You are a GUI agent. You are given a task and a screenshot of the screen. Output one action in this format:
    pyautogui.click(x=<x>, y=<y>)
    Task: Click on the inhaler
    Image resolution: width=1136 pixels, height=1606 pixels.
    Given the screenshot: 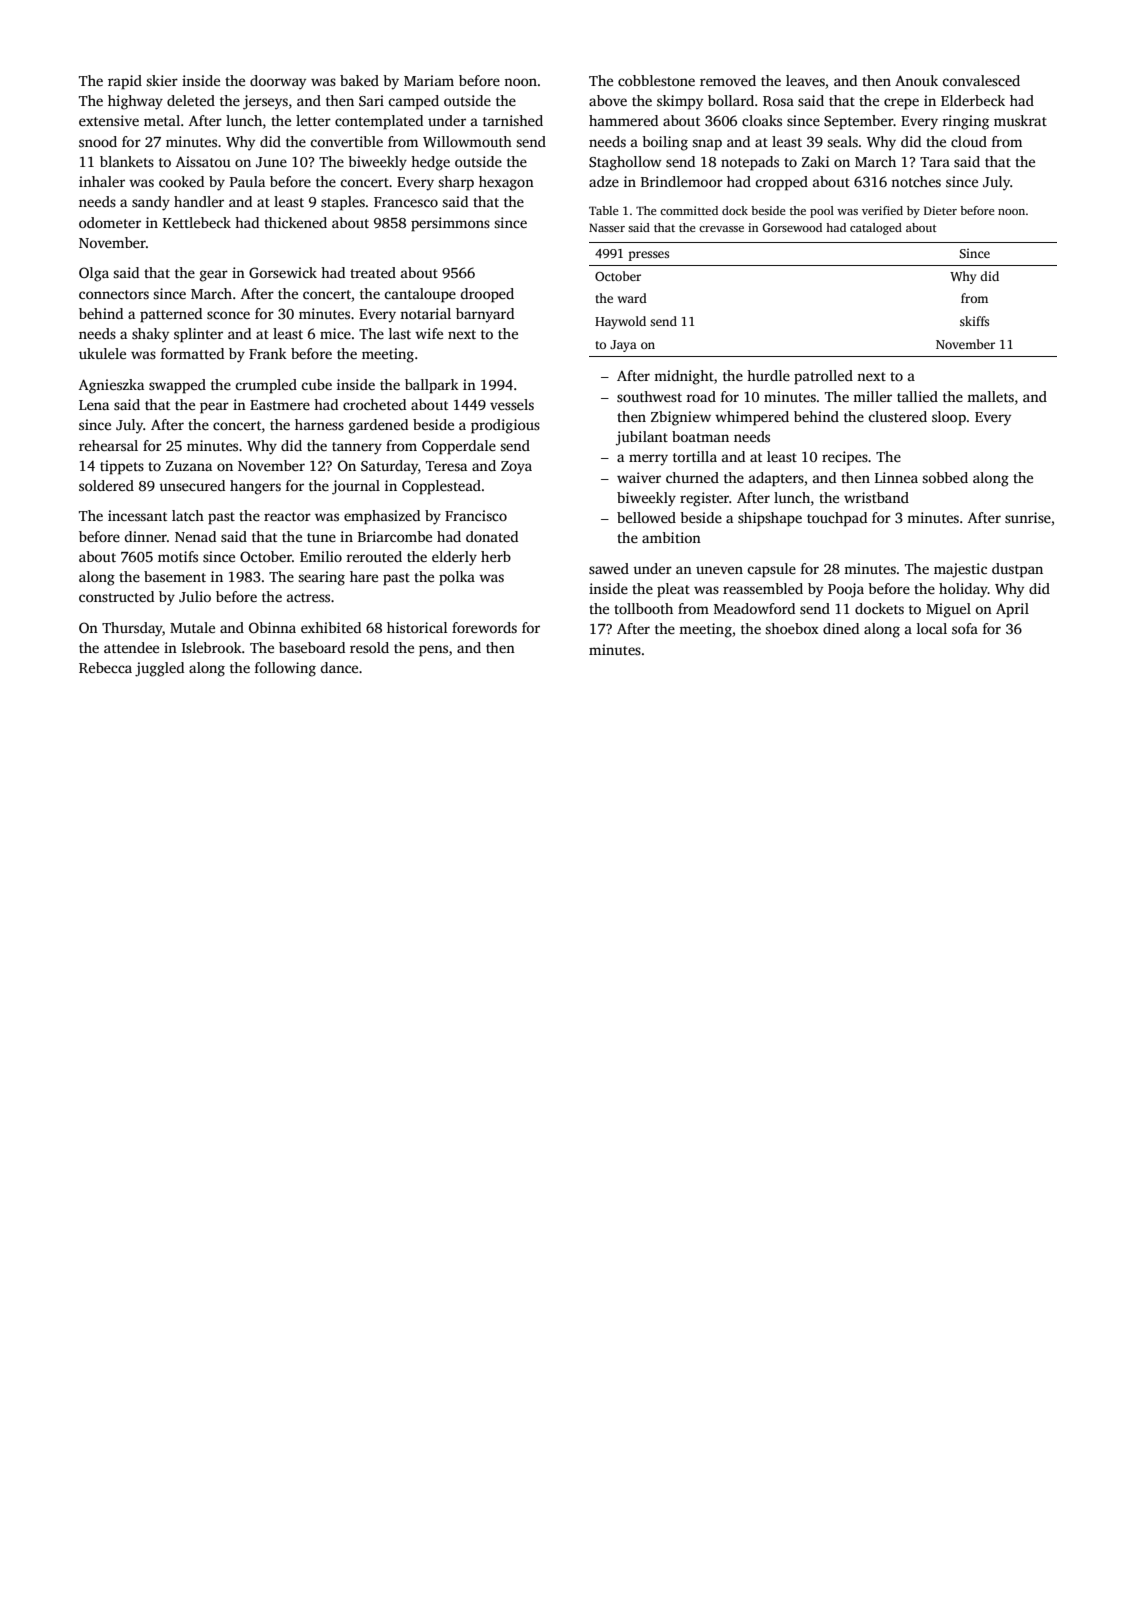 What is the action you would take?
    pyautogui.click(x=102, y=181)
